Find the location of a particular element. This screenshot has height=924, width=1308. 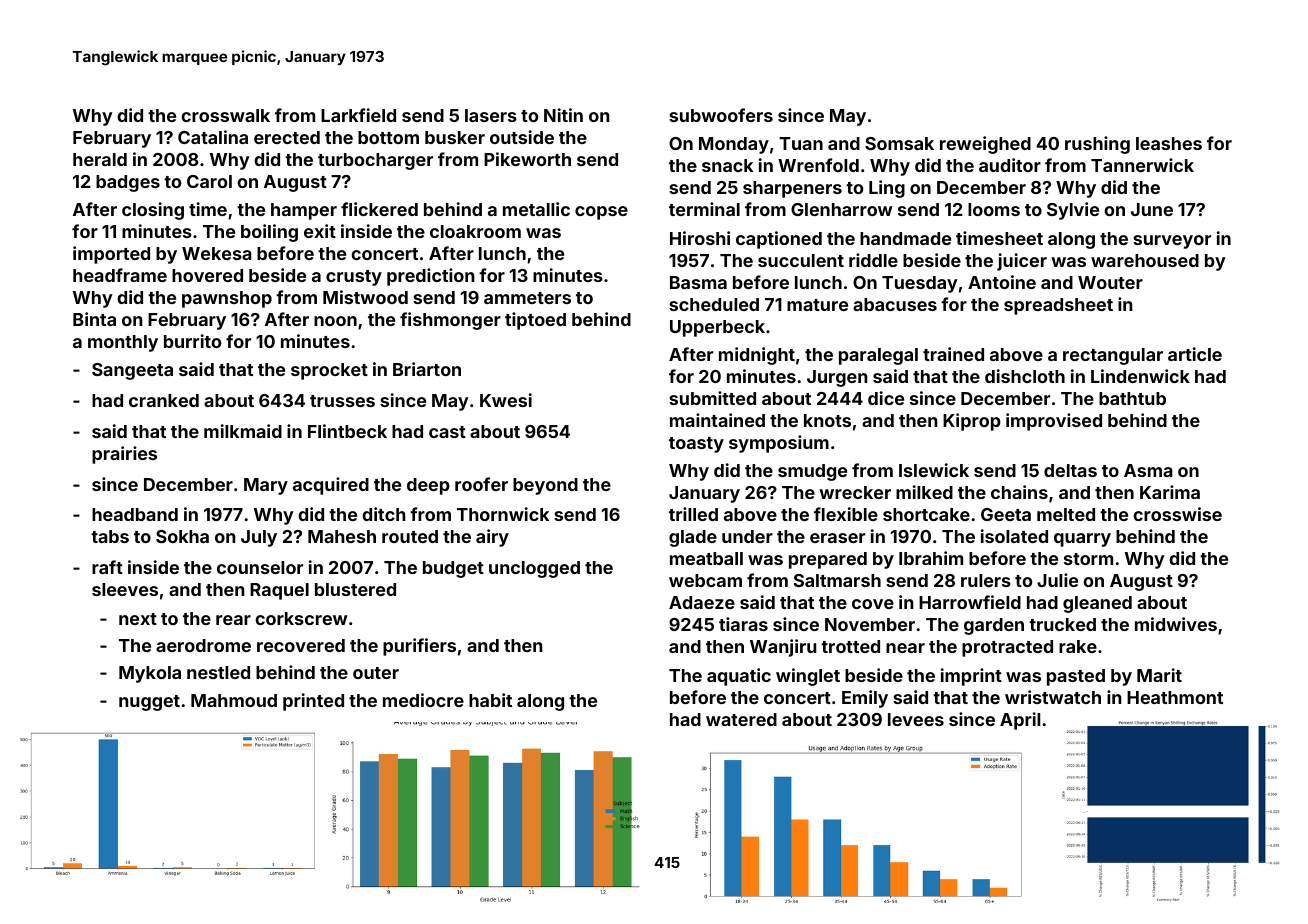

deltas is located at coordinates (1070, 470).
